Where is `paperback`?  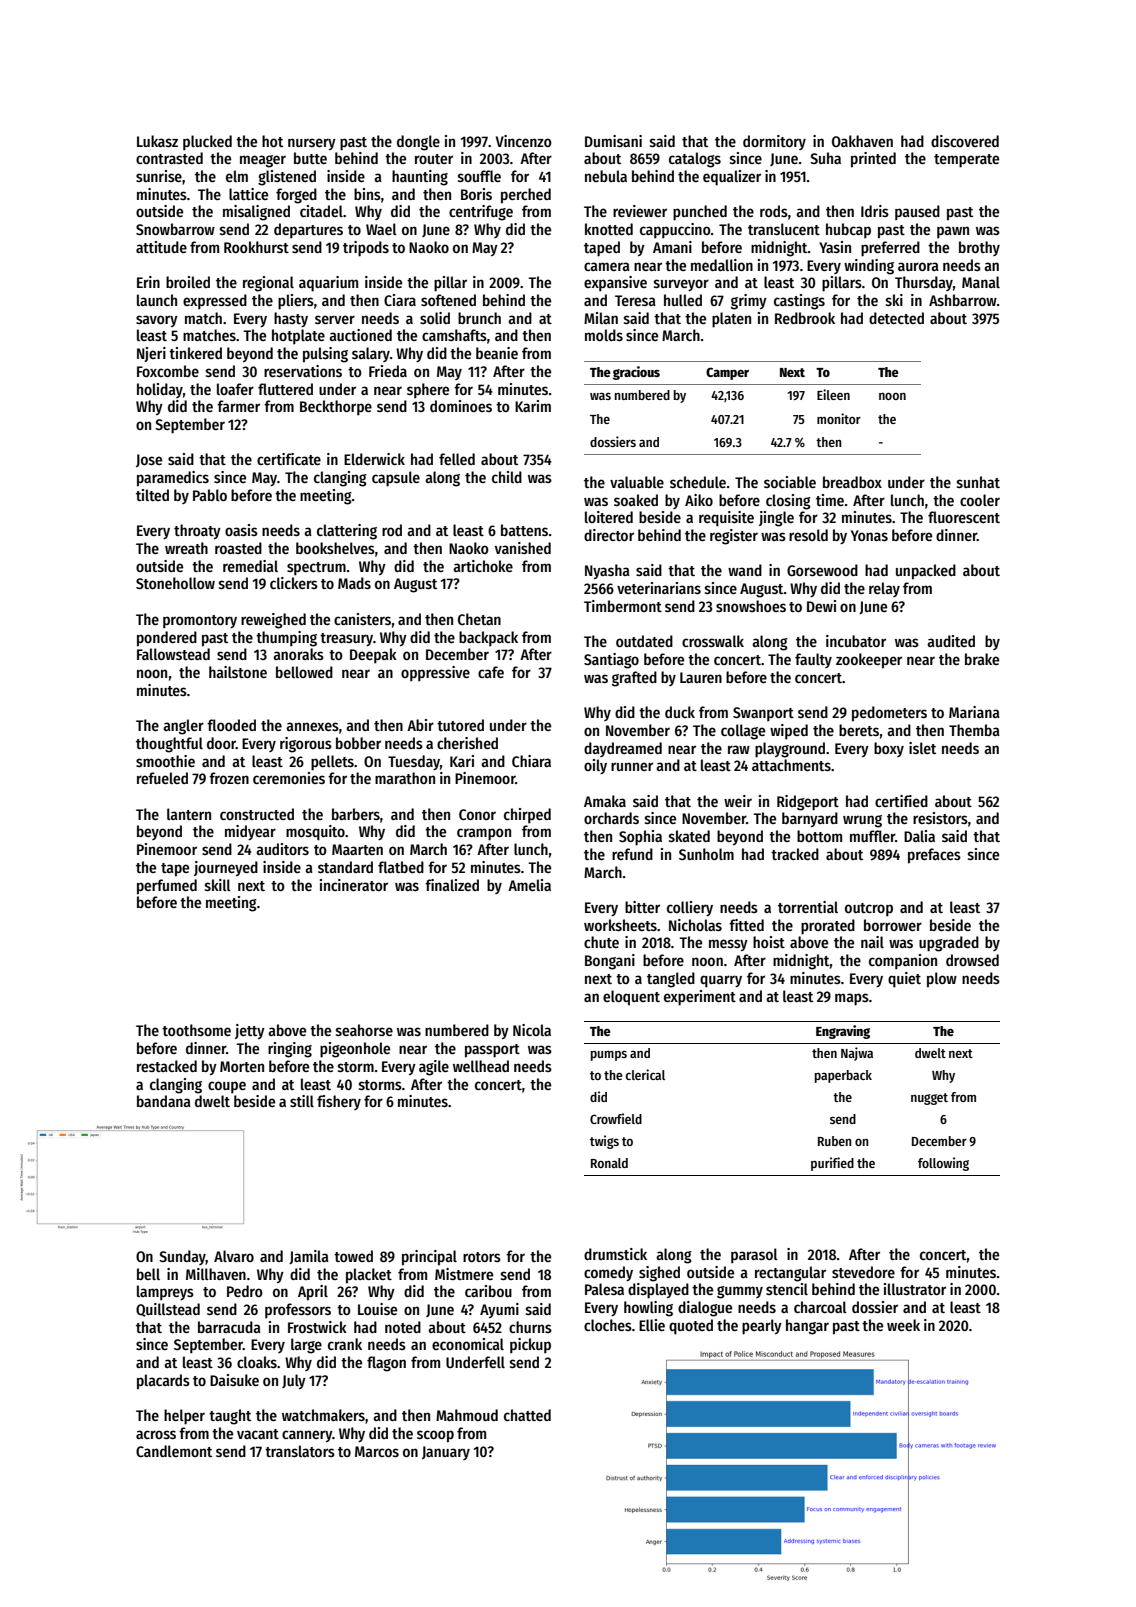
paperback is located at coordinates (843, 1076).
